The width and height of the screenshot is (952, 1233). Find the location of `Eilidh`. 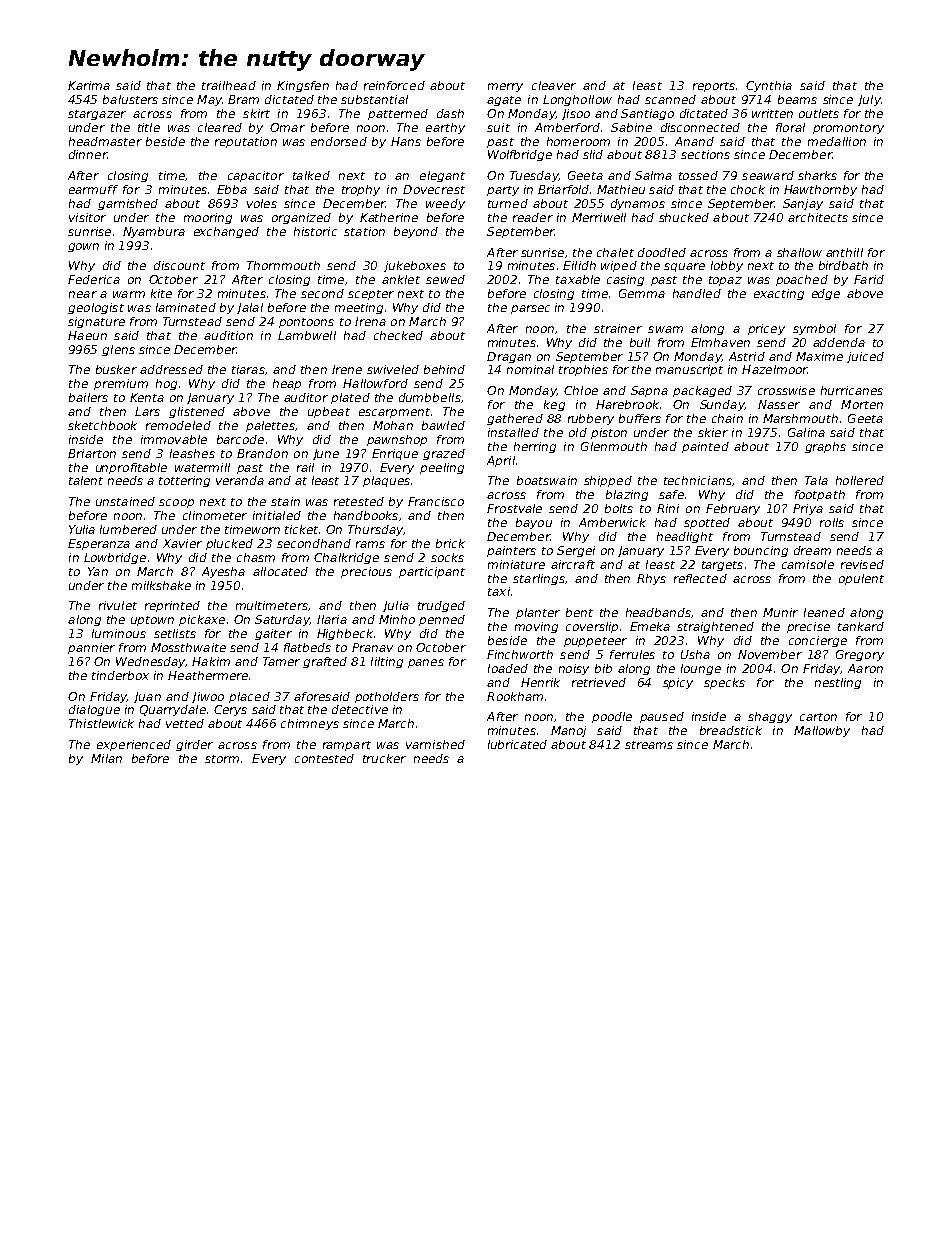

Eilidh is located at coordinates (579, 265).
